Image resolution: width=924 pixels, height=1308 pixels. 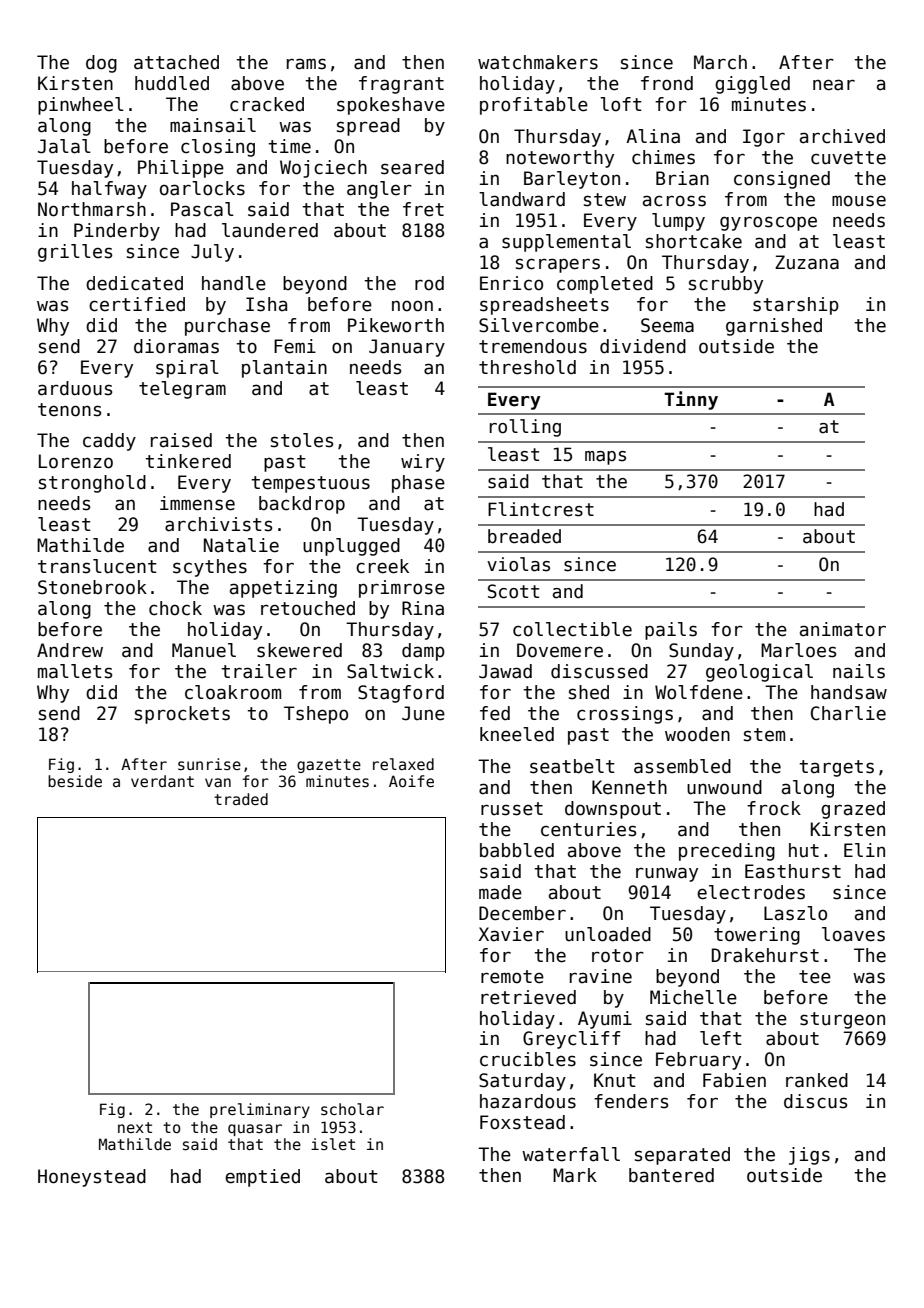 What do you see at coordinates (135, 1127) in the screenshot?
I see `next` at bounding box center [135, 1127].
